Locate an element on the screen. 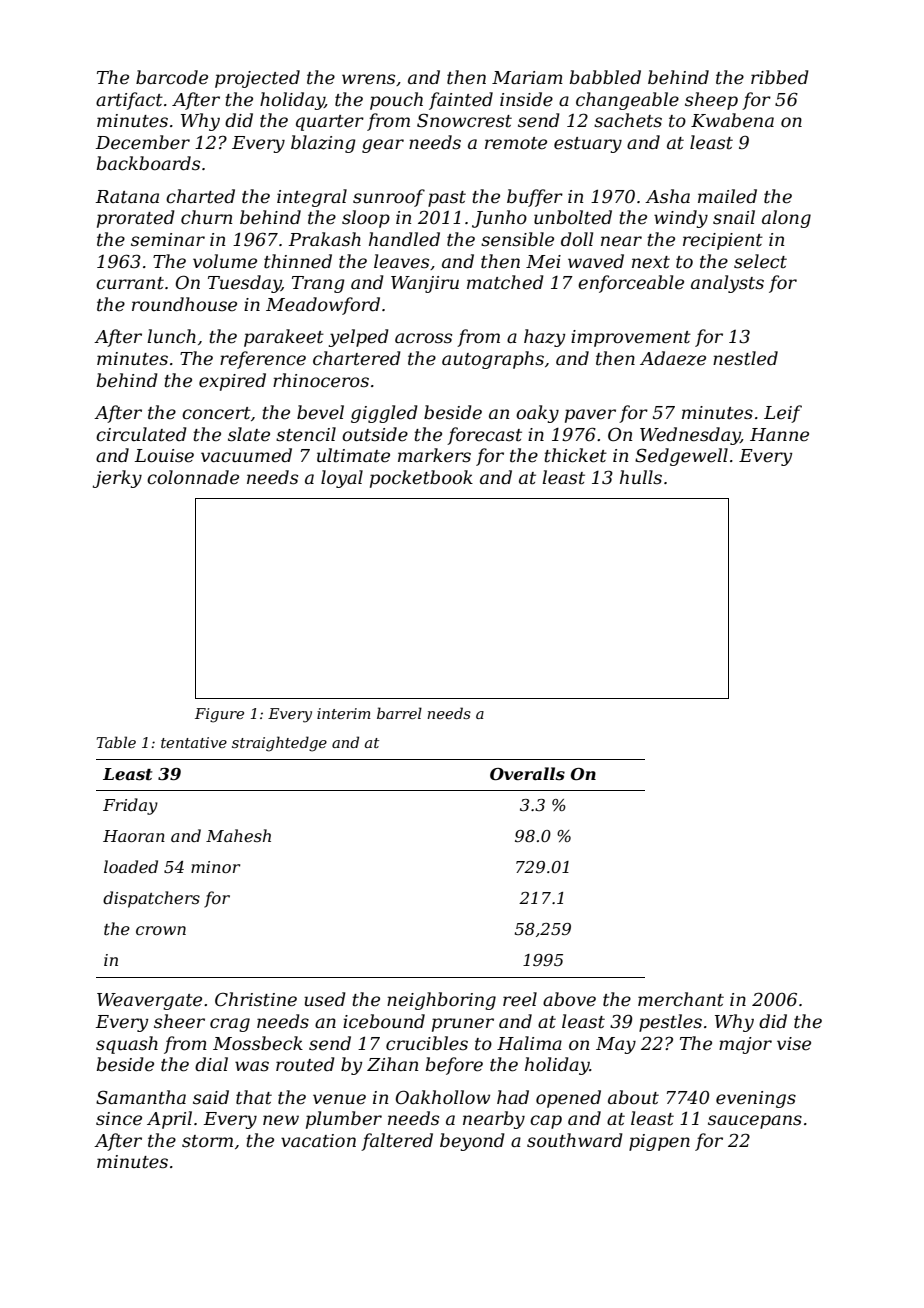 The width and height of the screenshot is (924, 1308). sheep is located at coordinates (711, 101).
